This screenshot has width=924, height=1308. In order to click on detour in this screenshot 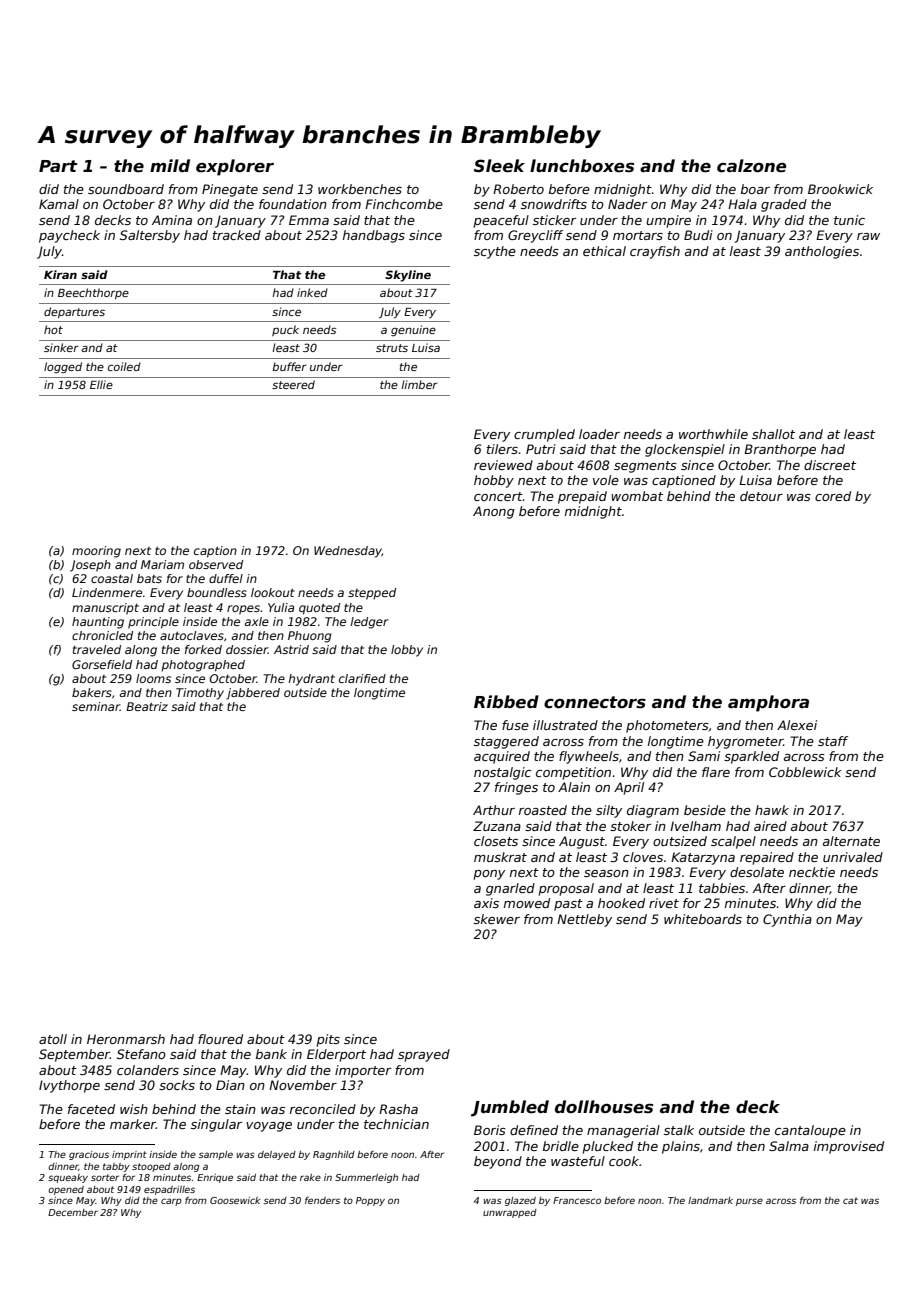, I will do `click(761, 496)`.
